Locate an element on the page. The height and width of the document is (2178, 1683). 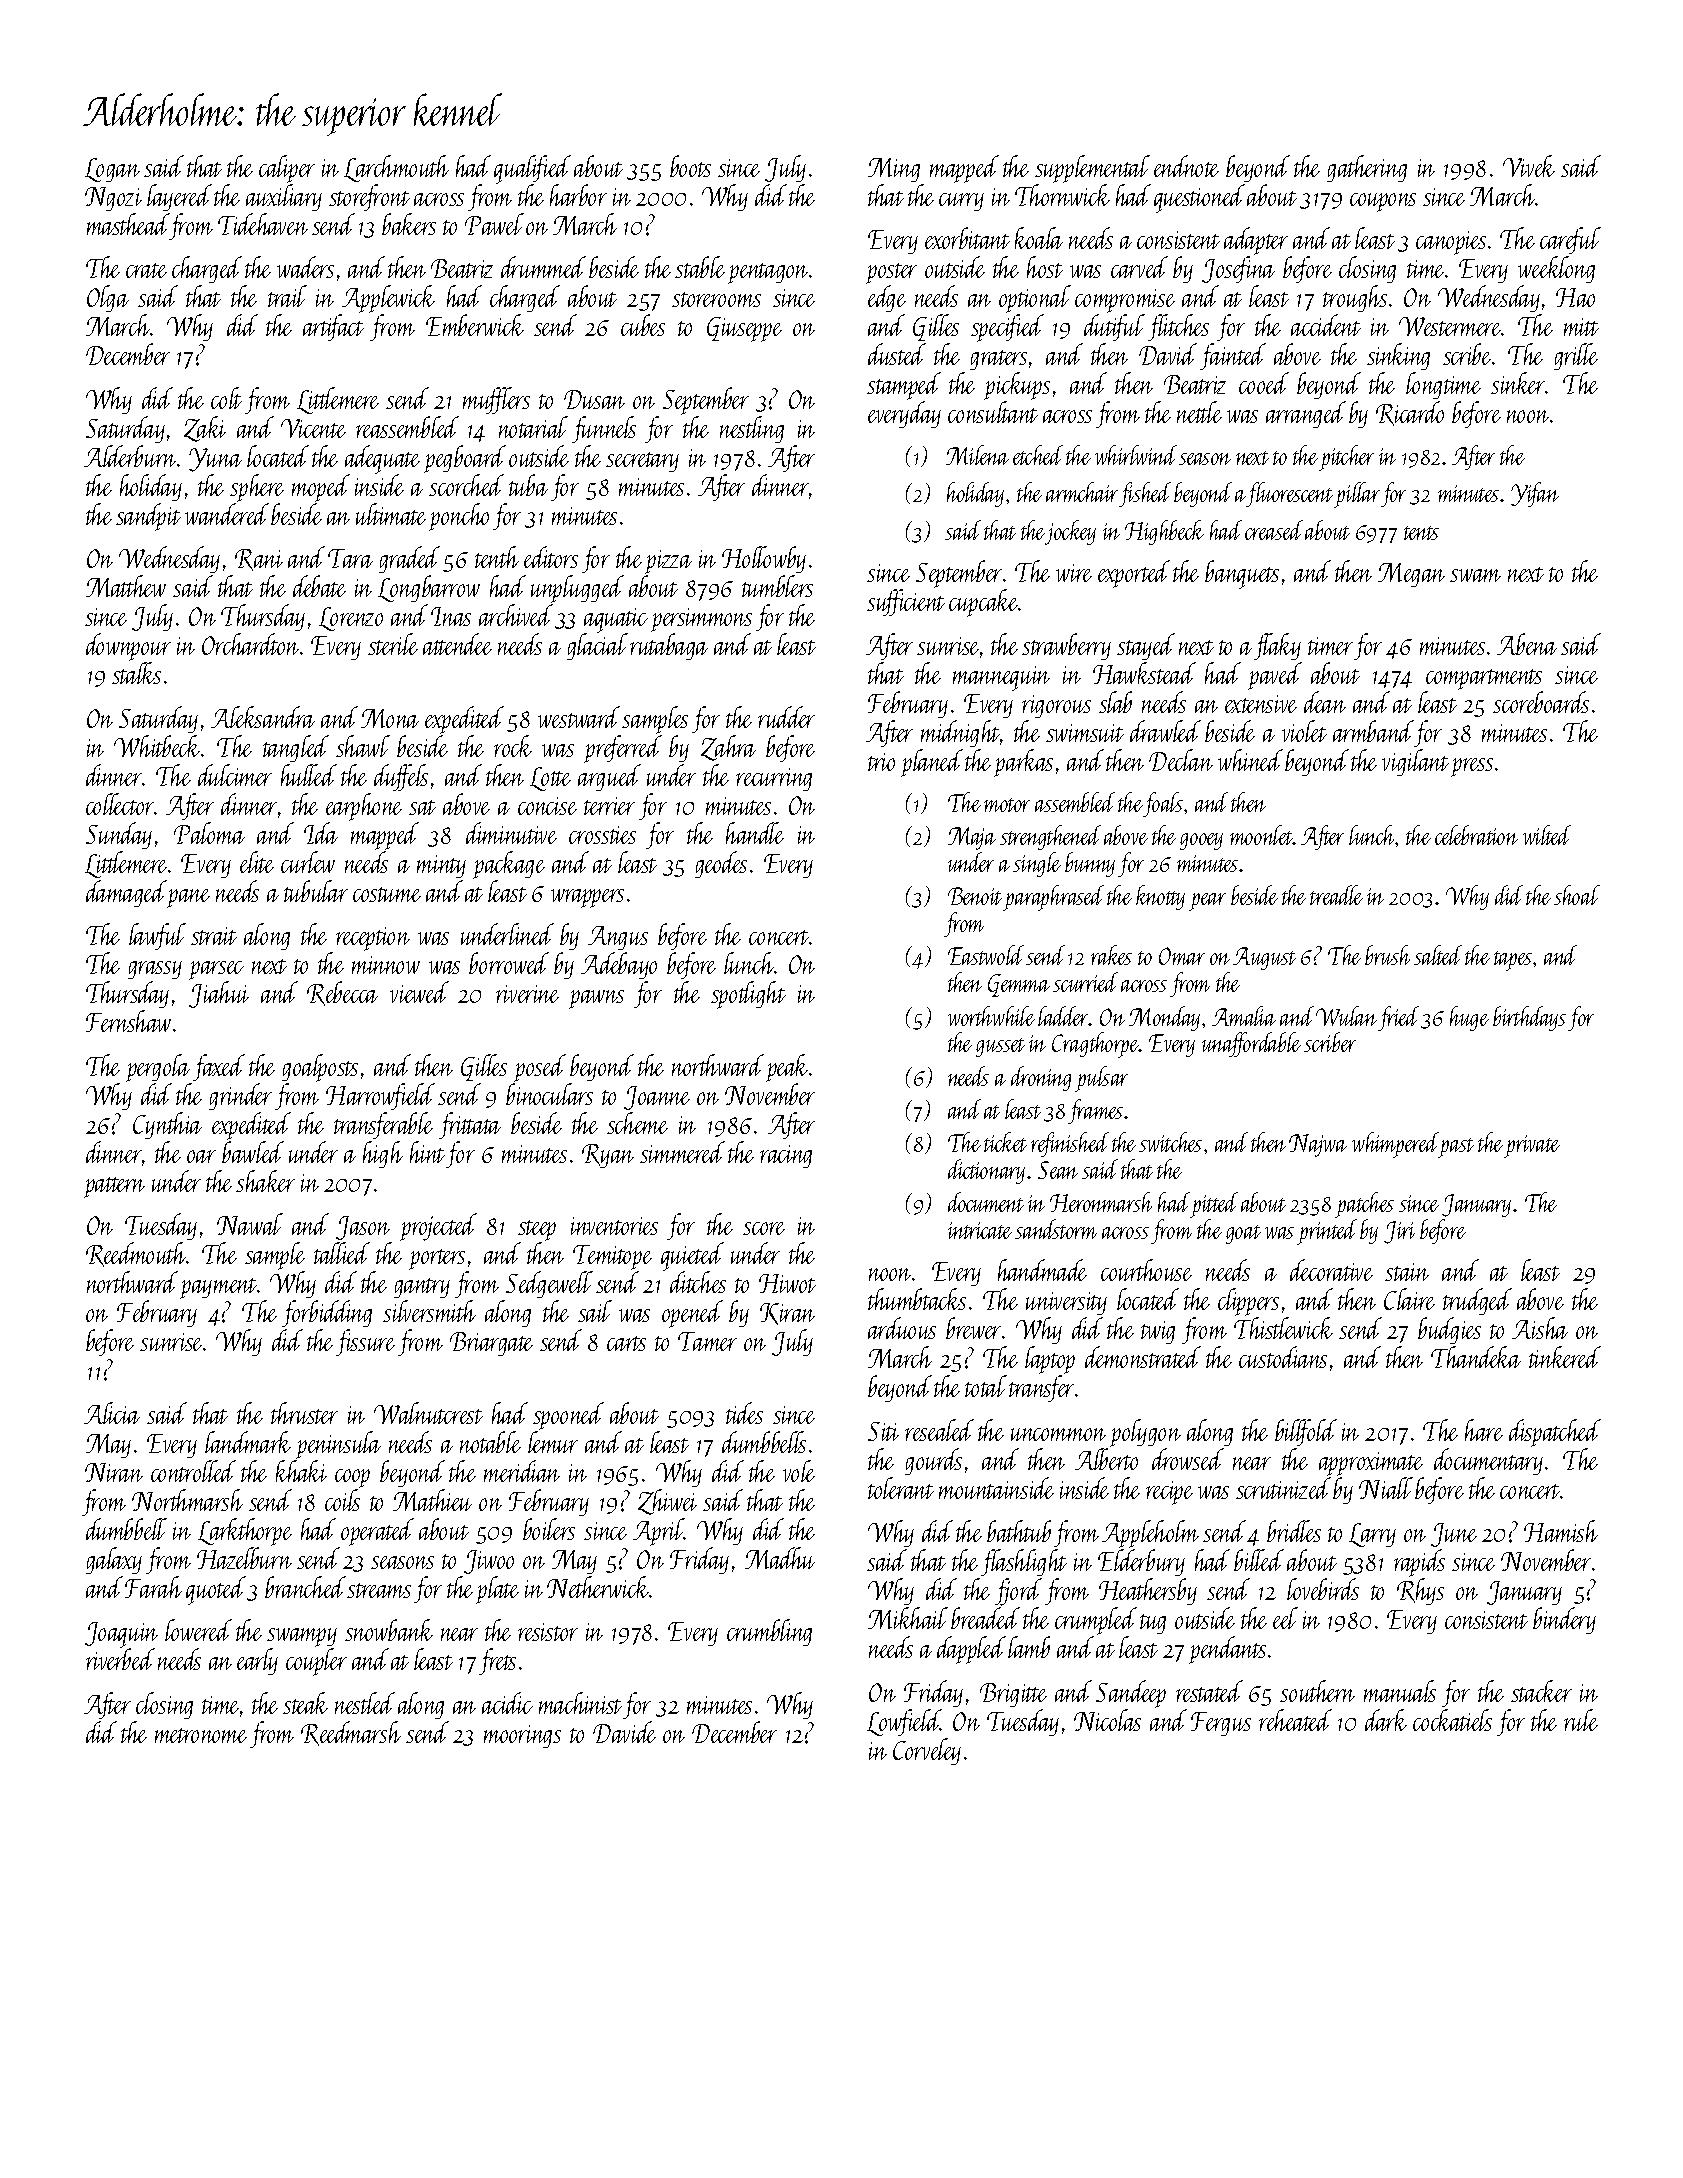
rule is located at coordinates (1581, 1720).
